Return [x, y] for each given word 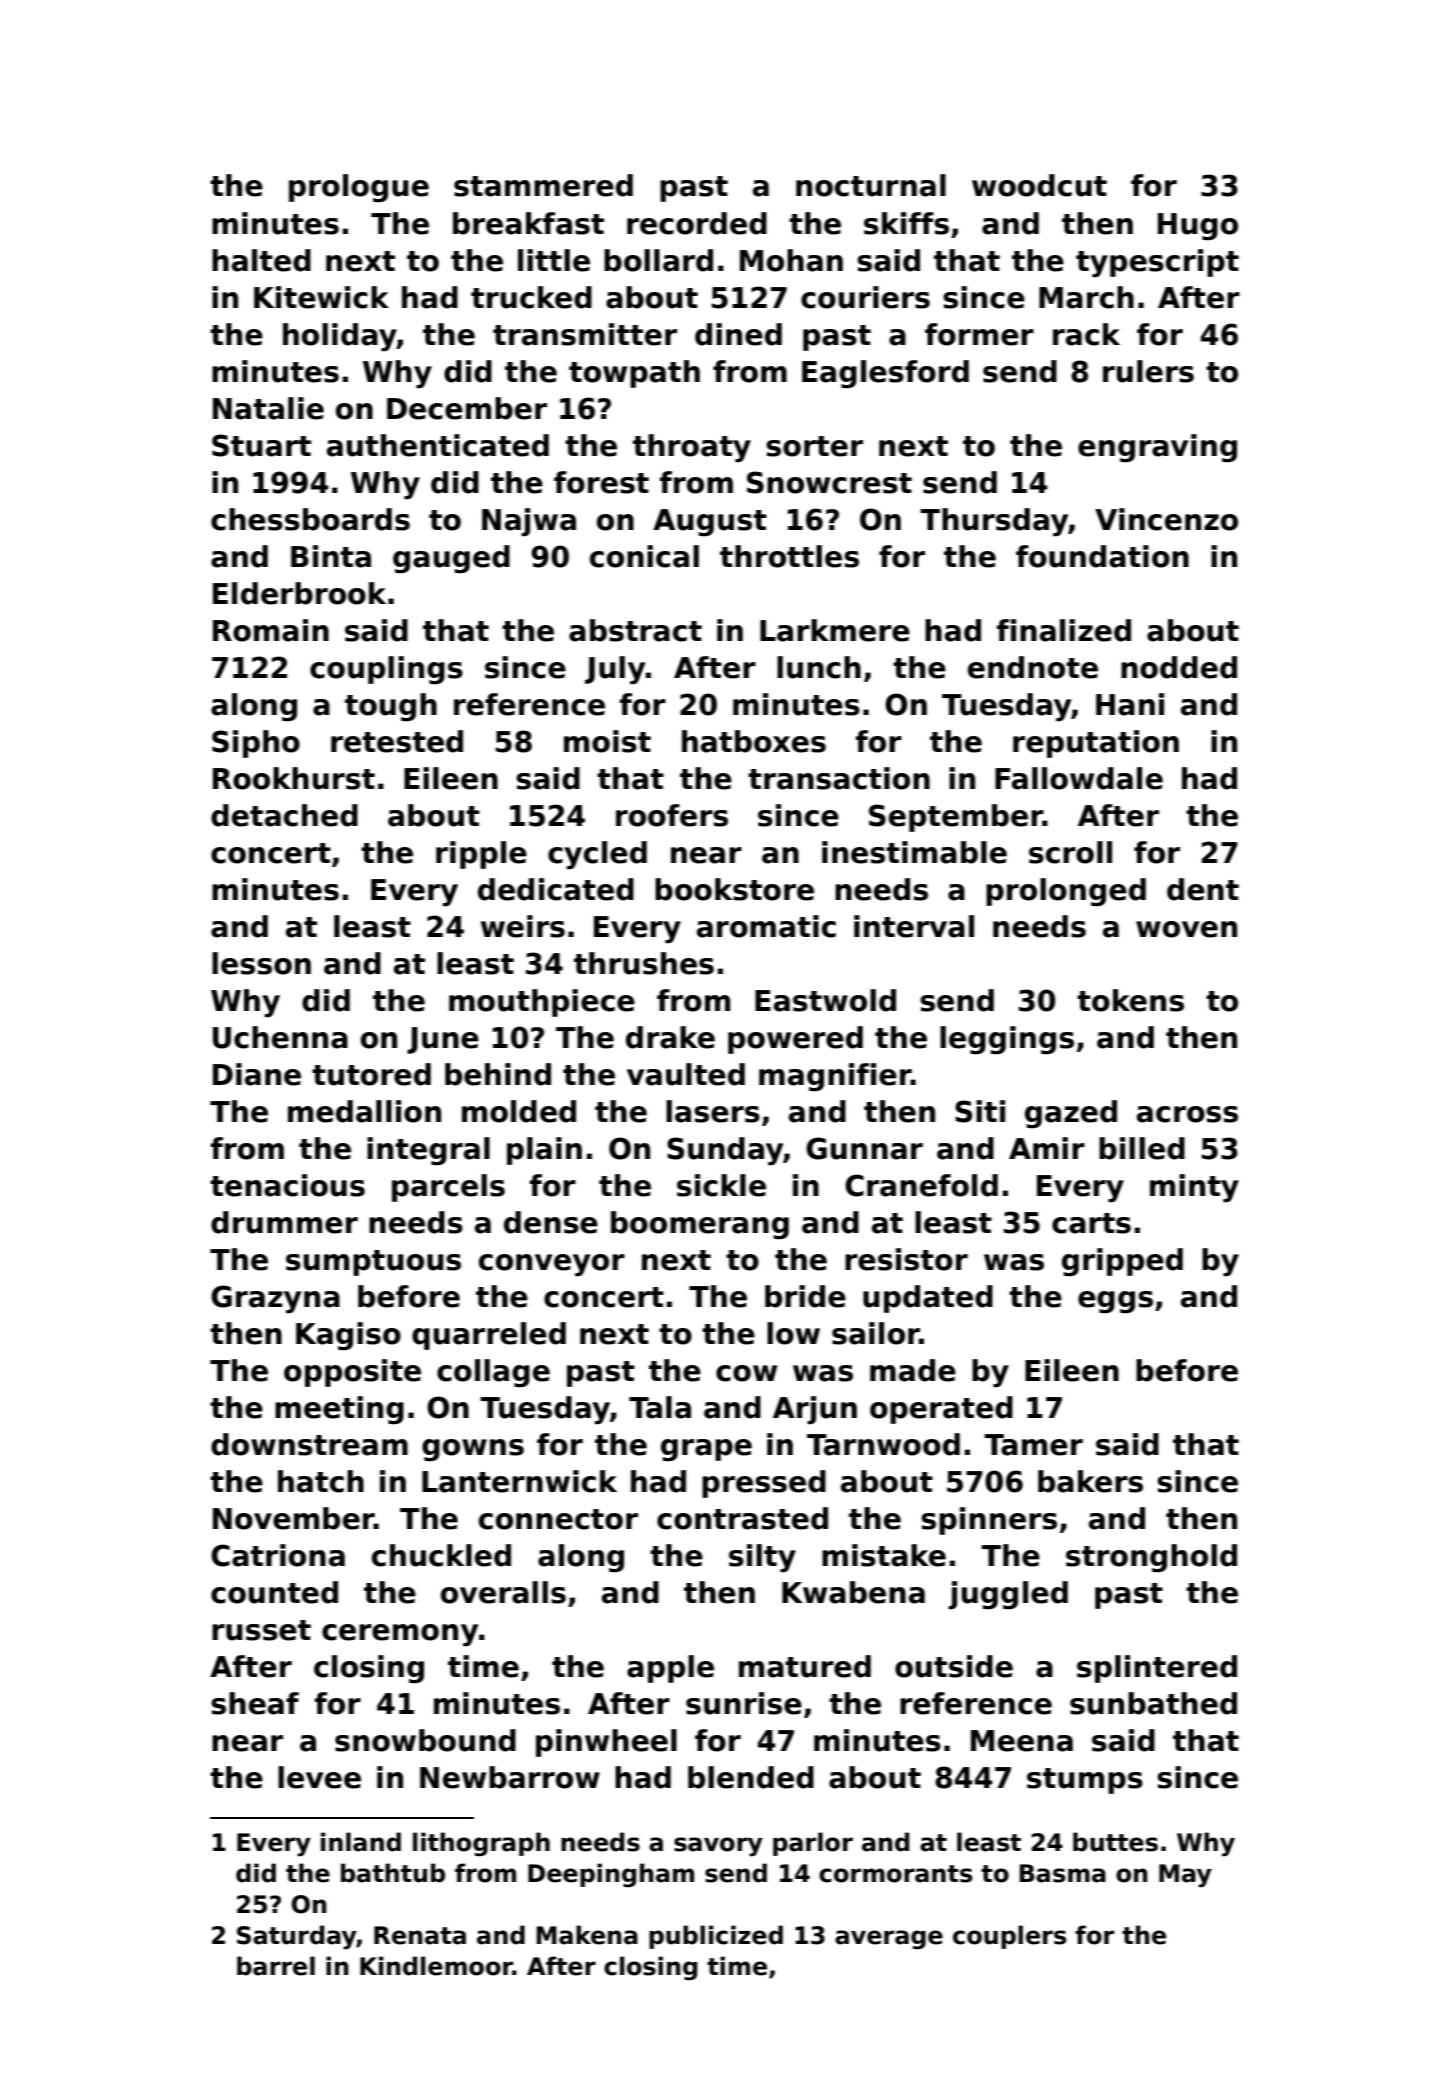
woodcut [1039, 185]
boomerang [700, 1225]
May [1185, 1876]
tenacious [287, 1185]
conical [644, 556]
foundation [1102, 556]
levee [319, 1777]
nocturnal [871, 185]
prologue [359, 188]
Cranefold [921, 1185]
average [889, 1940]
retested [397, 741]
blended [751, 1777]
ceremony [400, 1635]
